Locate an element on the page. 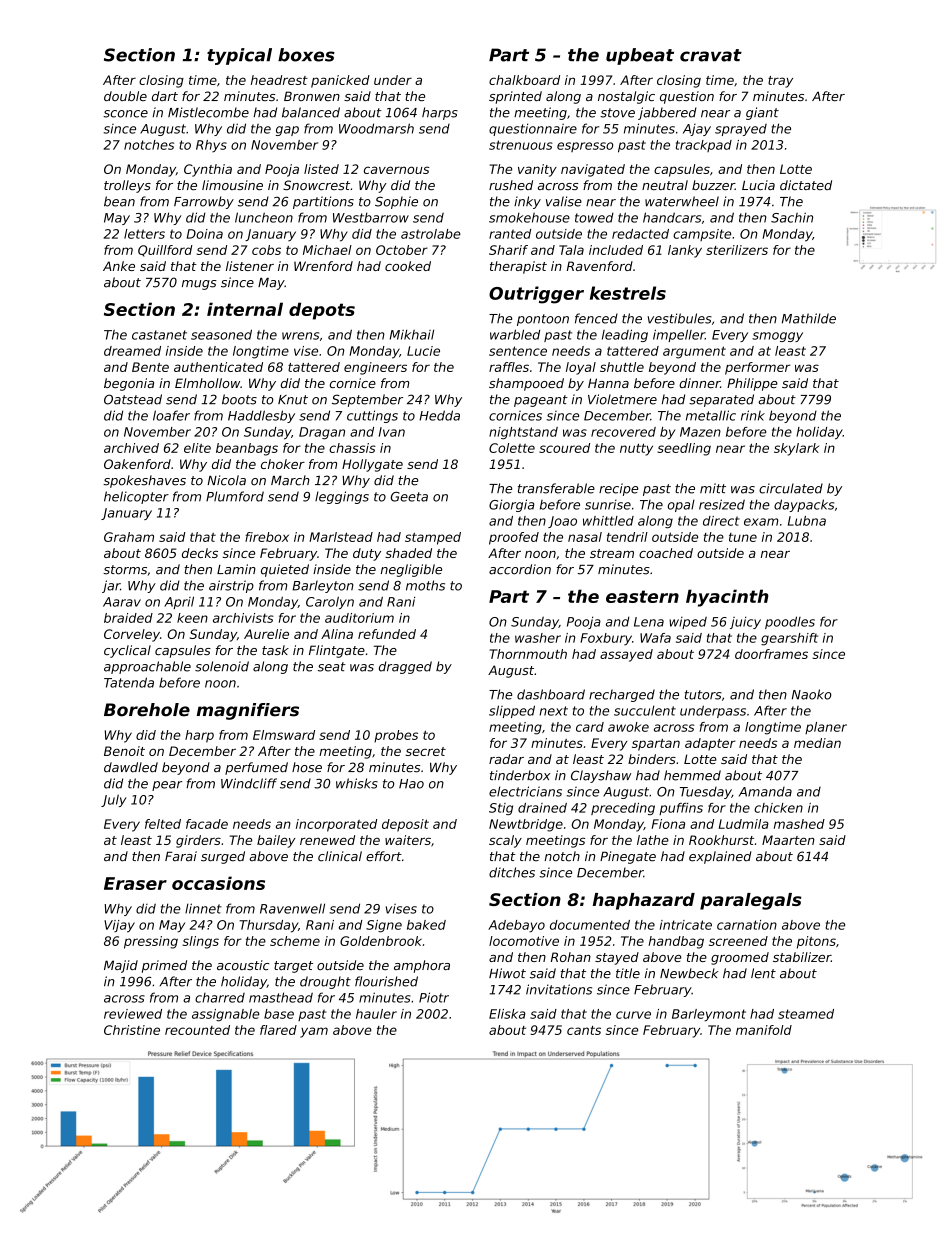  jabbered is located at coordinates (667, 113).
